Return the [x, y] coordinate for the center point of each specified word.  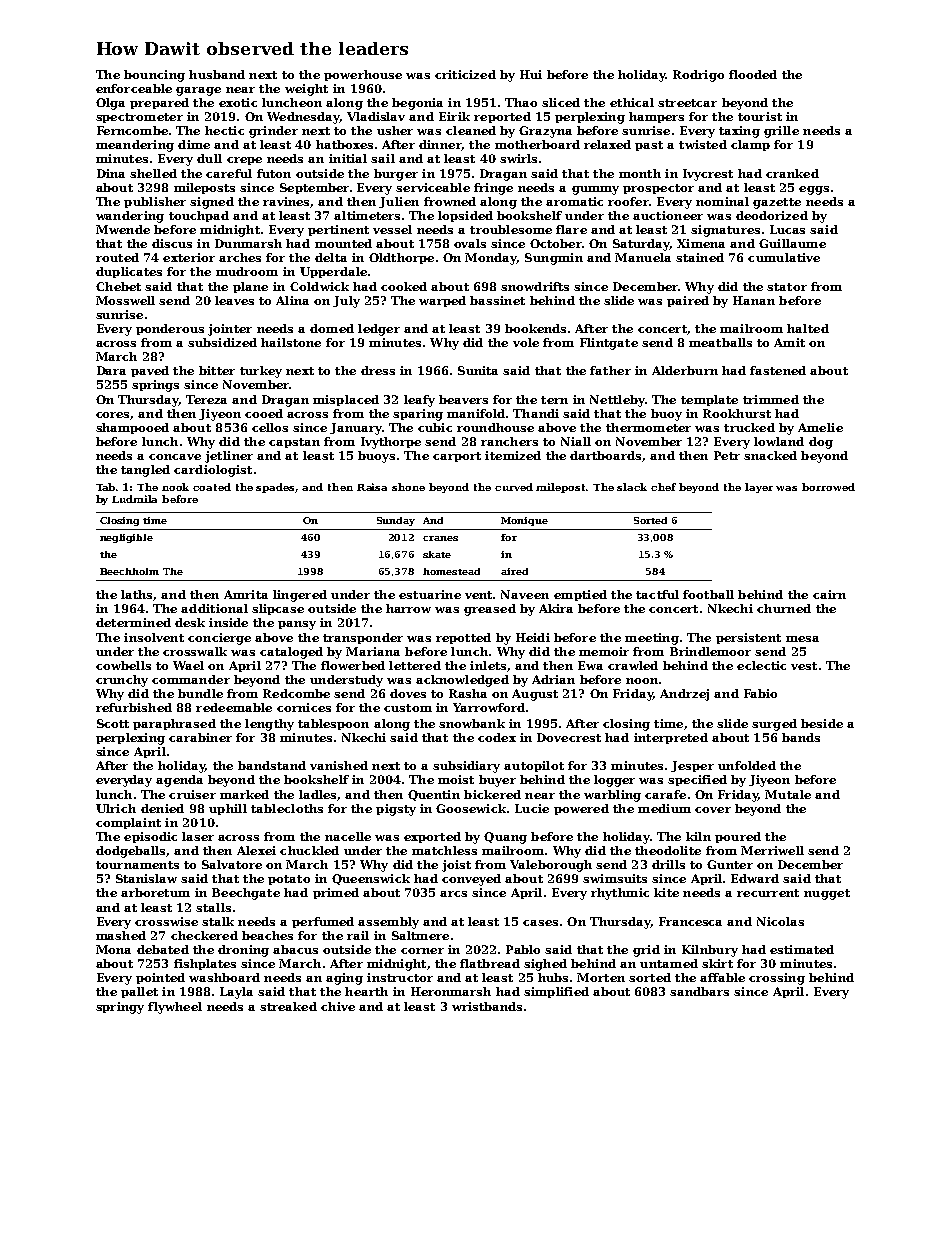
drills [668, 864]
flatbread [490, 963]
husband [217, 74]
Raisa [372, 487]
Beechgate [246, 894]
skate [437, 554]
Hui [531, 74]
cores [113, 416]
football [708, 594]
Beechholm [129, 571]
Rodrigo [698, 76]
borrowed [828, 487]
